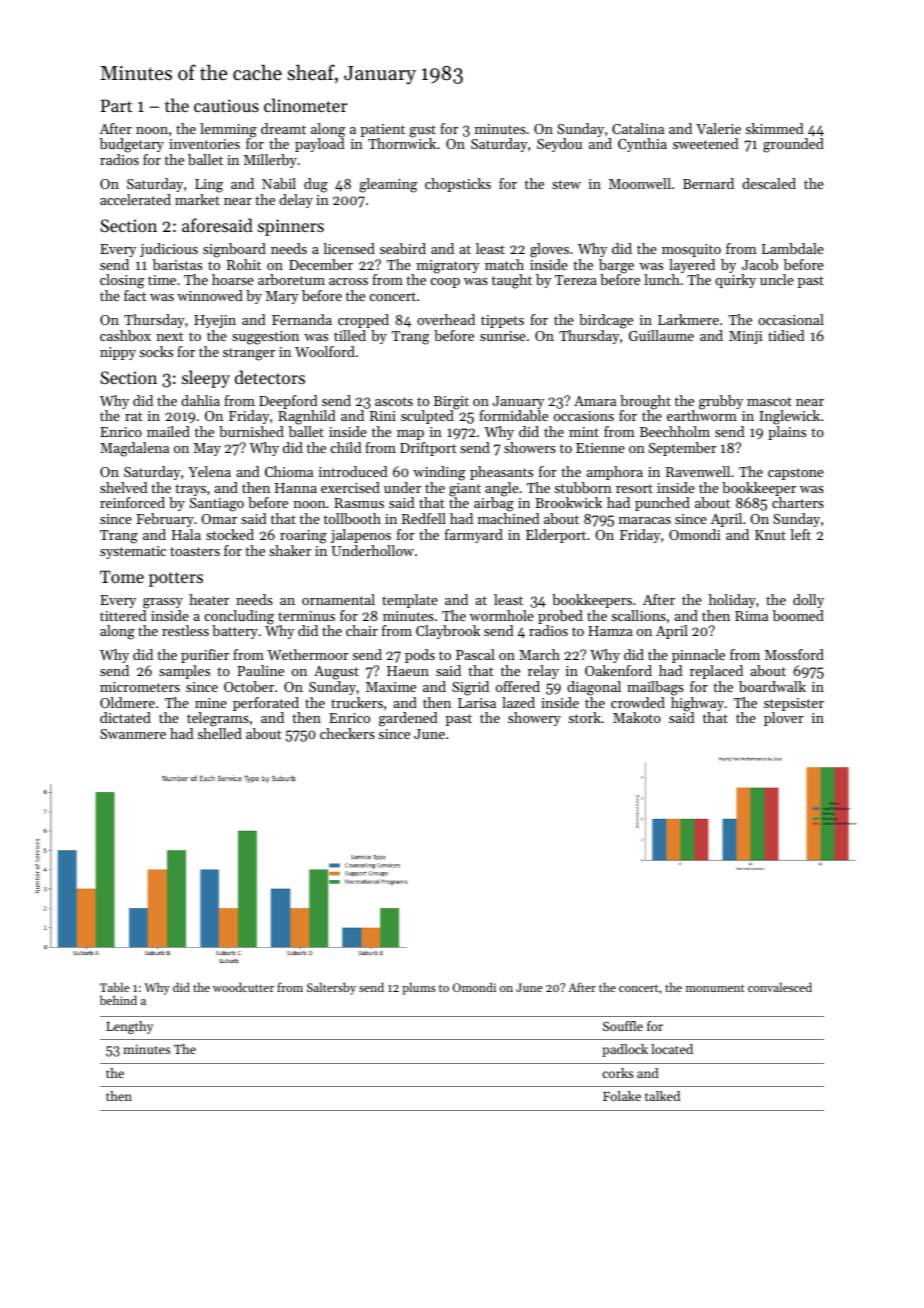 The height and width of the page is (1308, 924). Describe the element at coordinates (347, 733) in the page. I see `checkers` at that location.
